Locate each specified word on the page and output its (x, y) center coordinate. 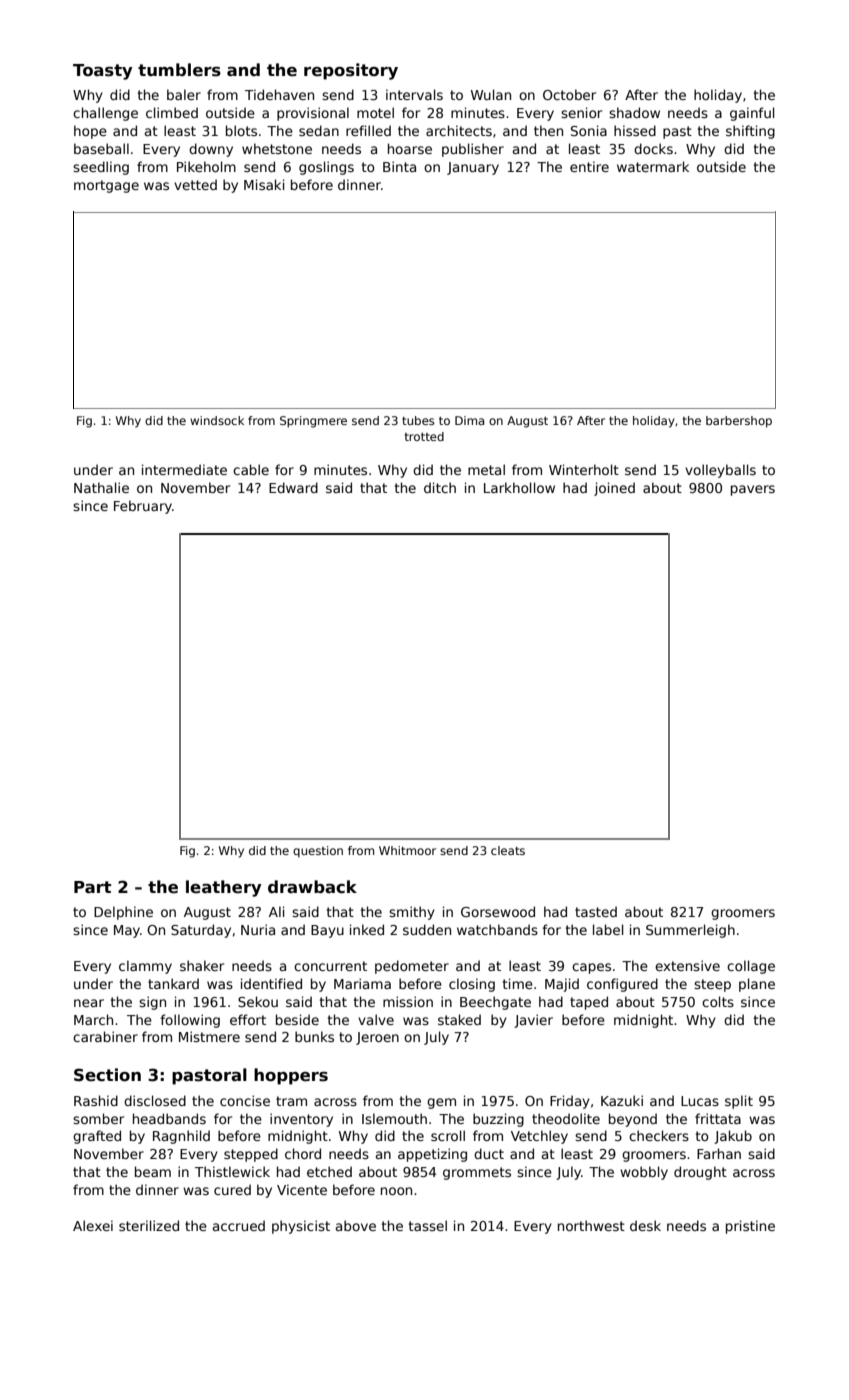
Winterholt (584, 469)
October (569, 94)
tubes (418, 420)
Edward (293, 487)
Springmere (313, 422)
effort (248, 1019)
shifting (750, 132)
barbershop (739, 422)
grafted (97, 1137)
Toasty (103, 72)
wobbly (644, 1173)
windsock (217, 420)
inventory (301, 1120)
